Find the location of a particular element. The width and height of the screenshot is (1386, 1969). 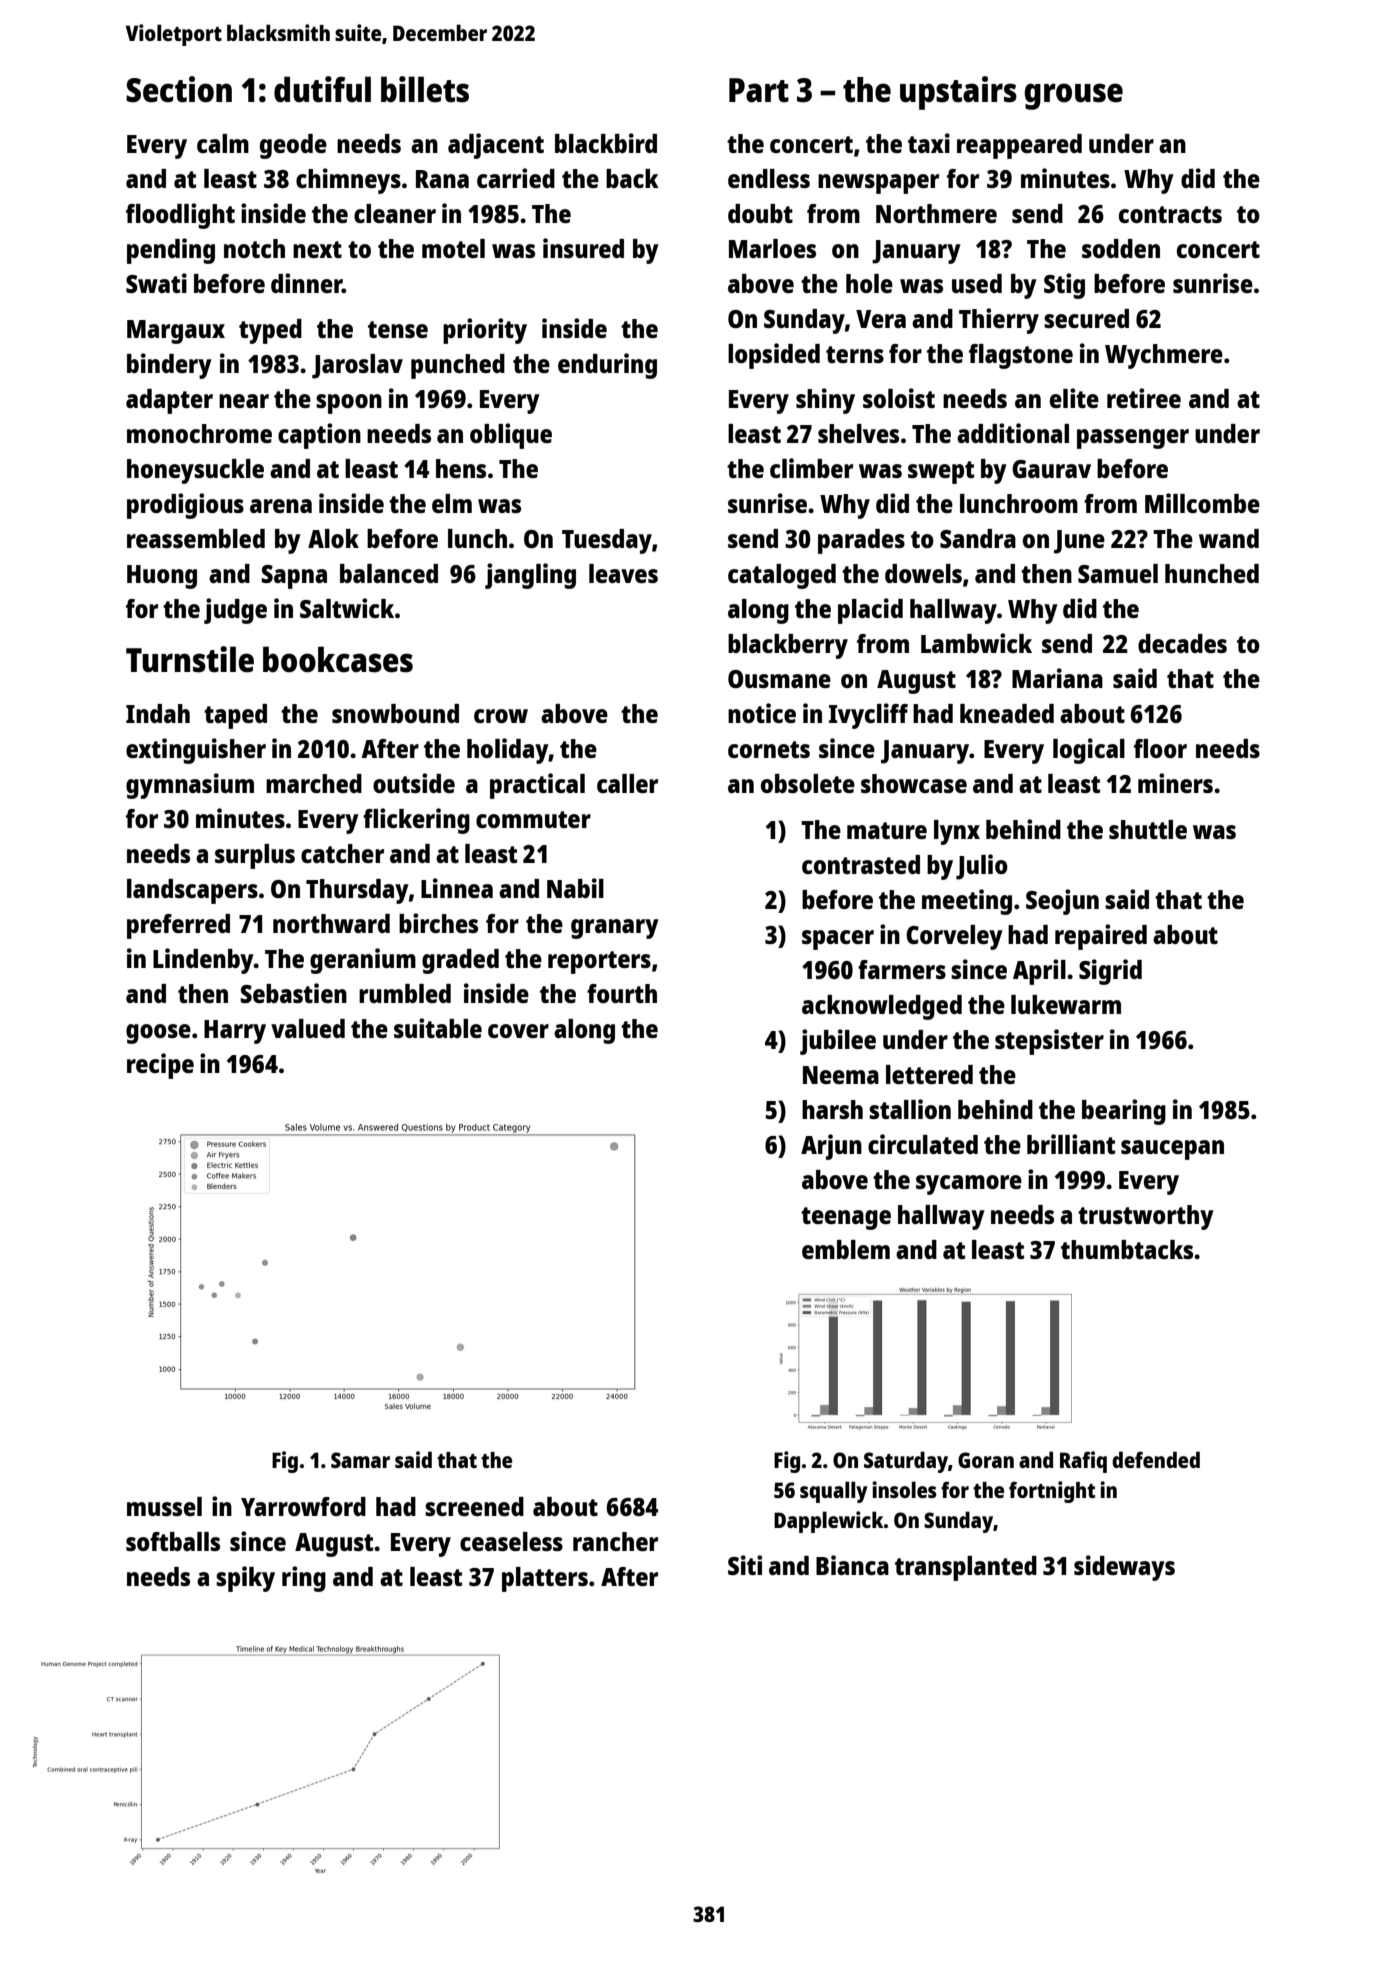

gymnasium is located at coordinates (190, 786).
